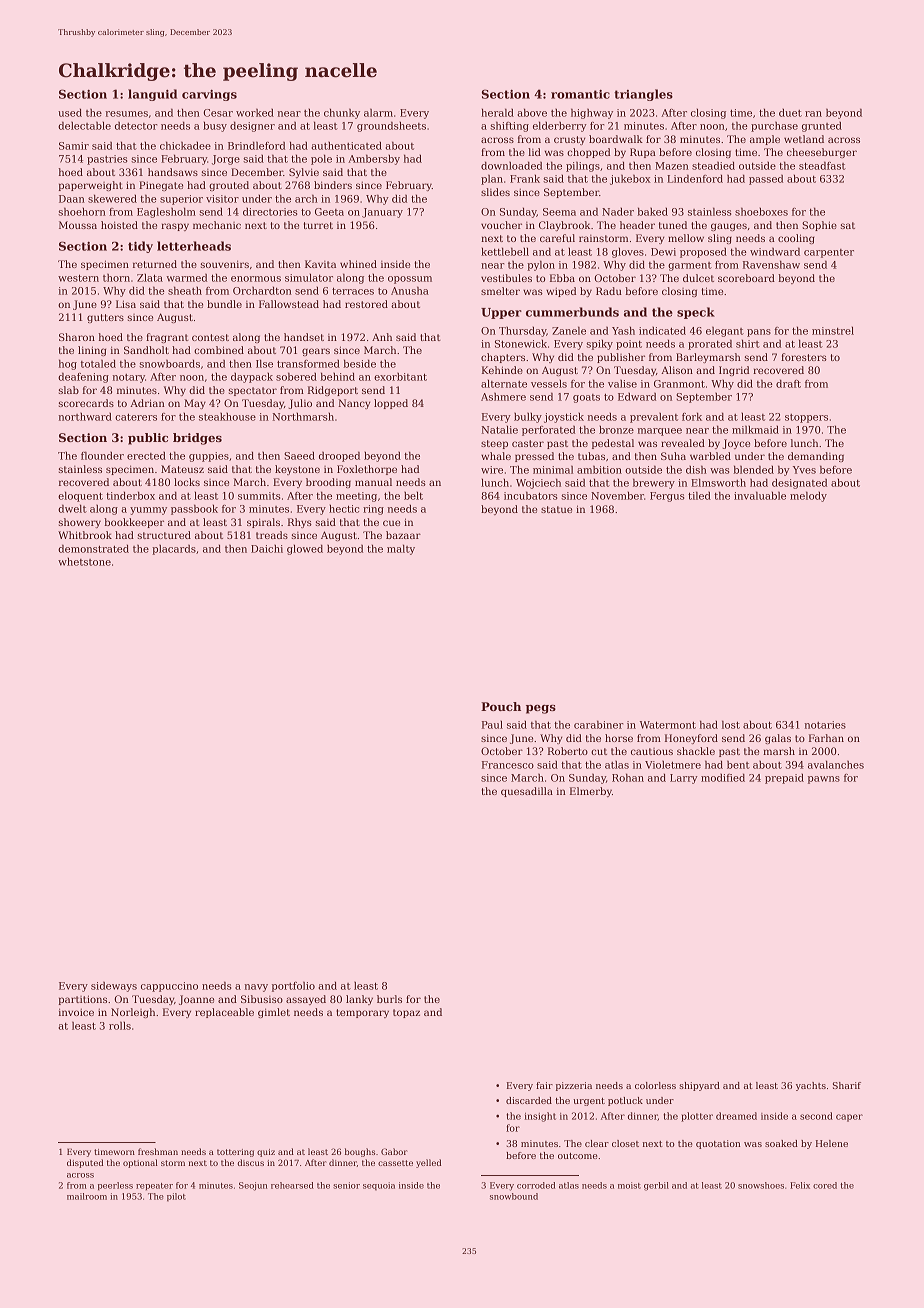 This document has height=1308, width=924. I want to click on Adrian, so click(147, 403).
